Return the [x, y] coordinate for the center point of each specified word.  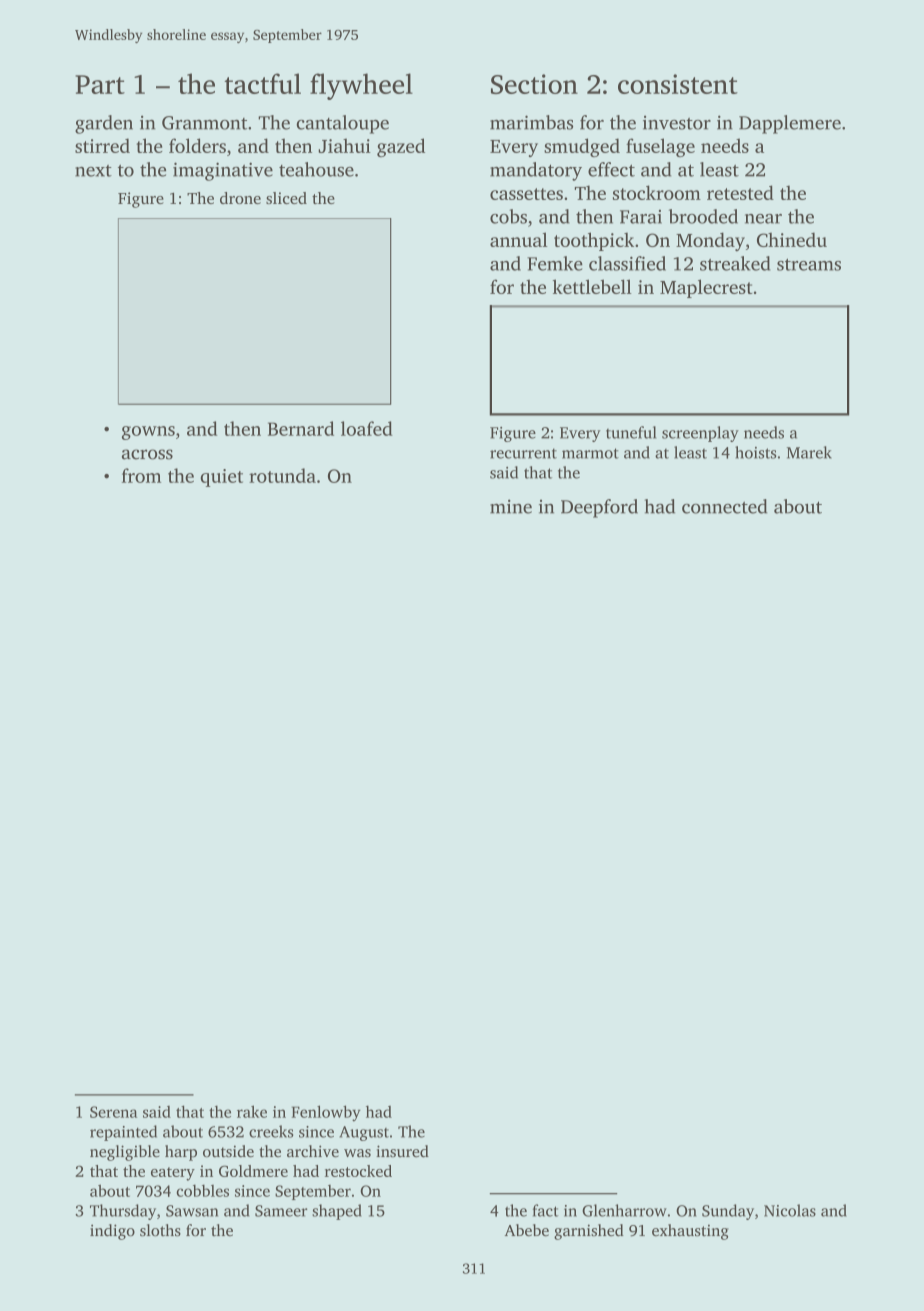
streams [809, 265]
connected [725, 506]
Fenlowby [326, 1113]
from [141, 475]
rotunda [282, 475]
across [147, 454]
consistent [678, 84]
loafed [367, 428]
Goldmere [253, 1171]
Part [100, 84]
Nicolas [790, 1210]
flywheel [361, 86]
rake [252, 1111]
